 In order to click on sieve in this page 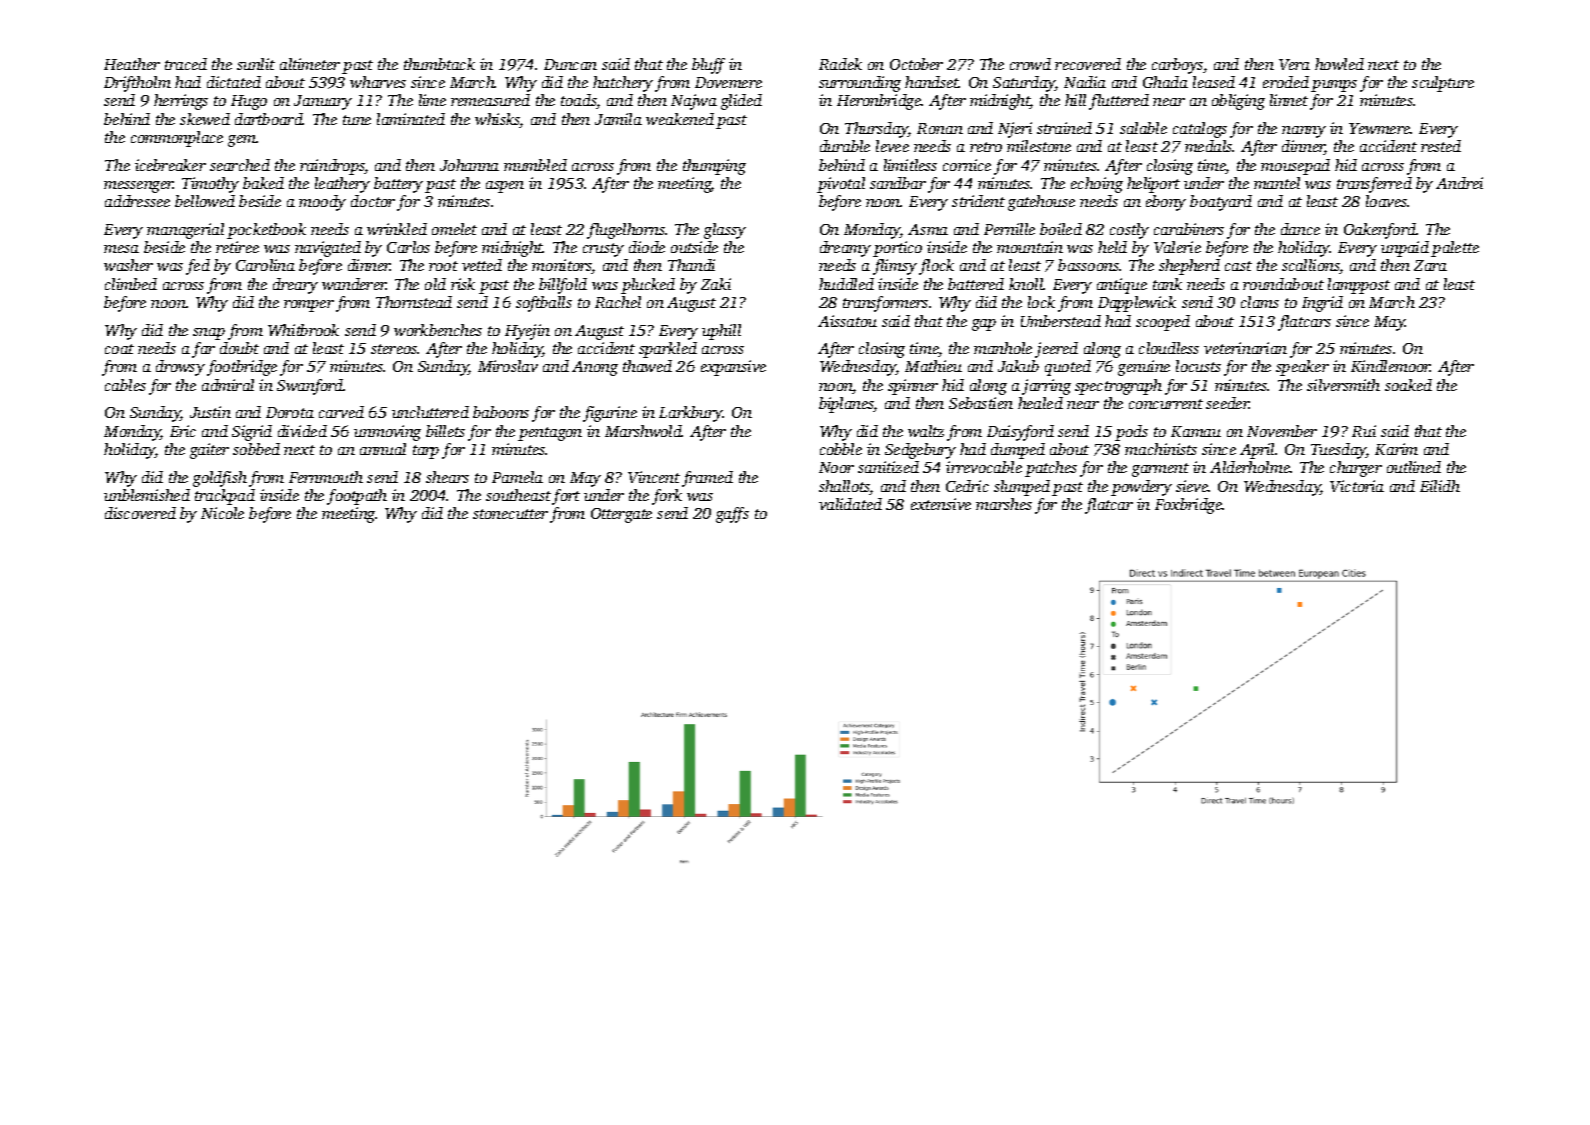, I will do `click(1192, 486)`.
